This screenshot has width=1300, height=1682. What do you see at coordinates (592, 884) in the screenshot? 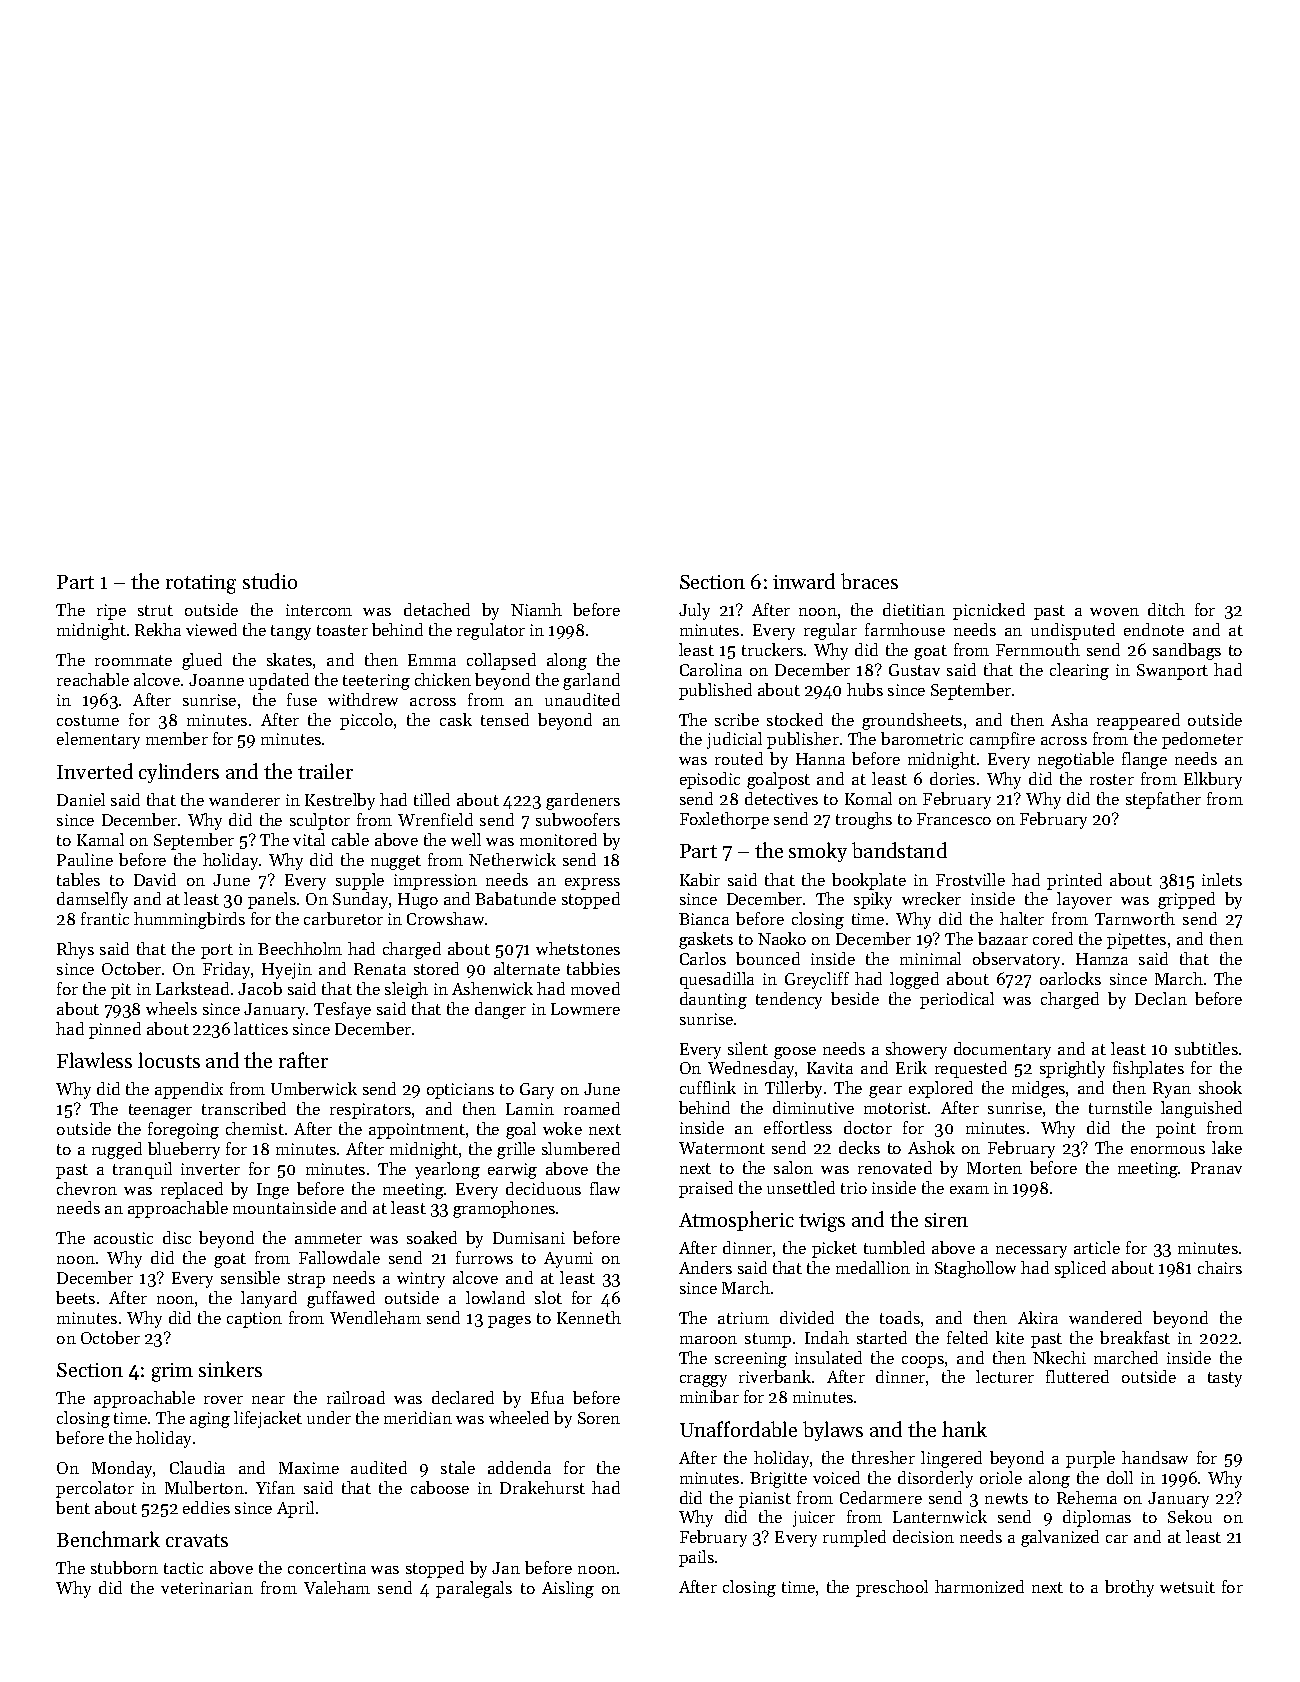
I see `express` at bounding box center [592, 884].
